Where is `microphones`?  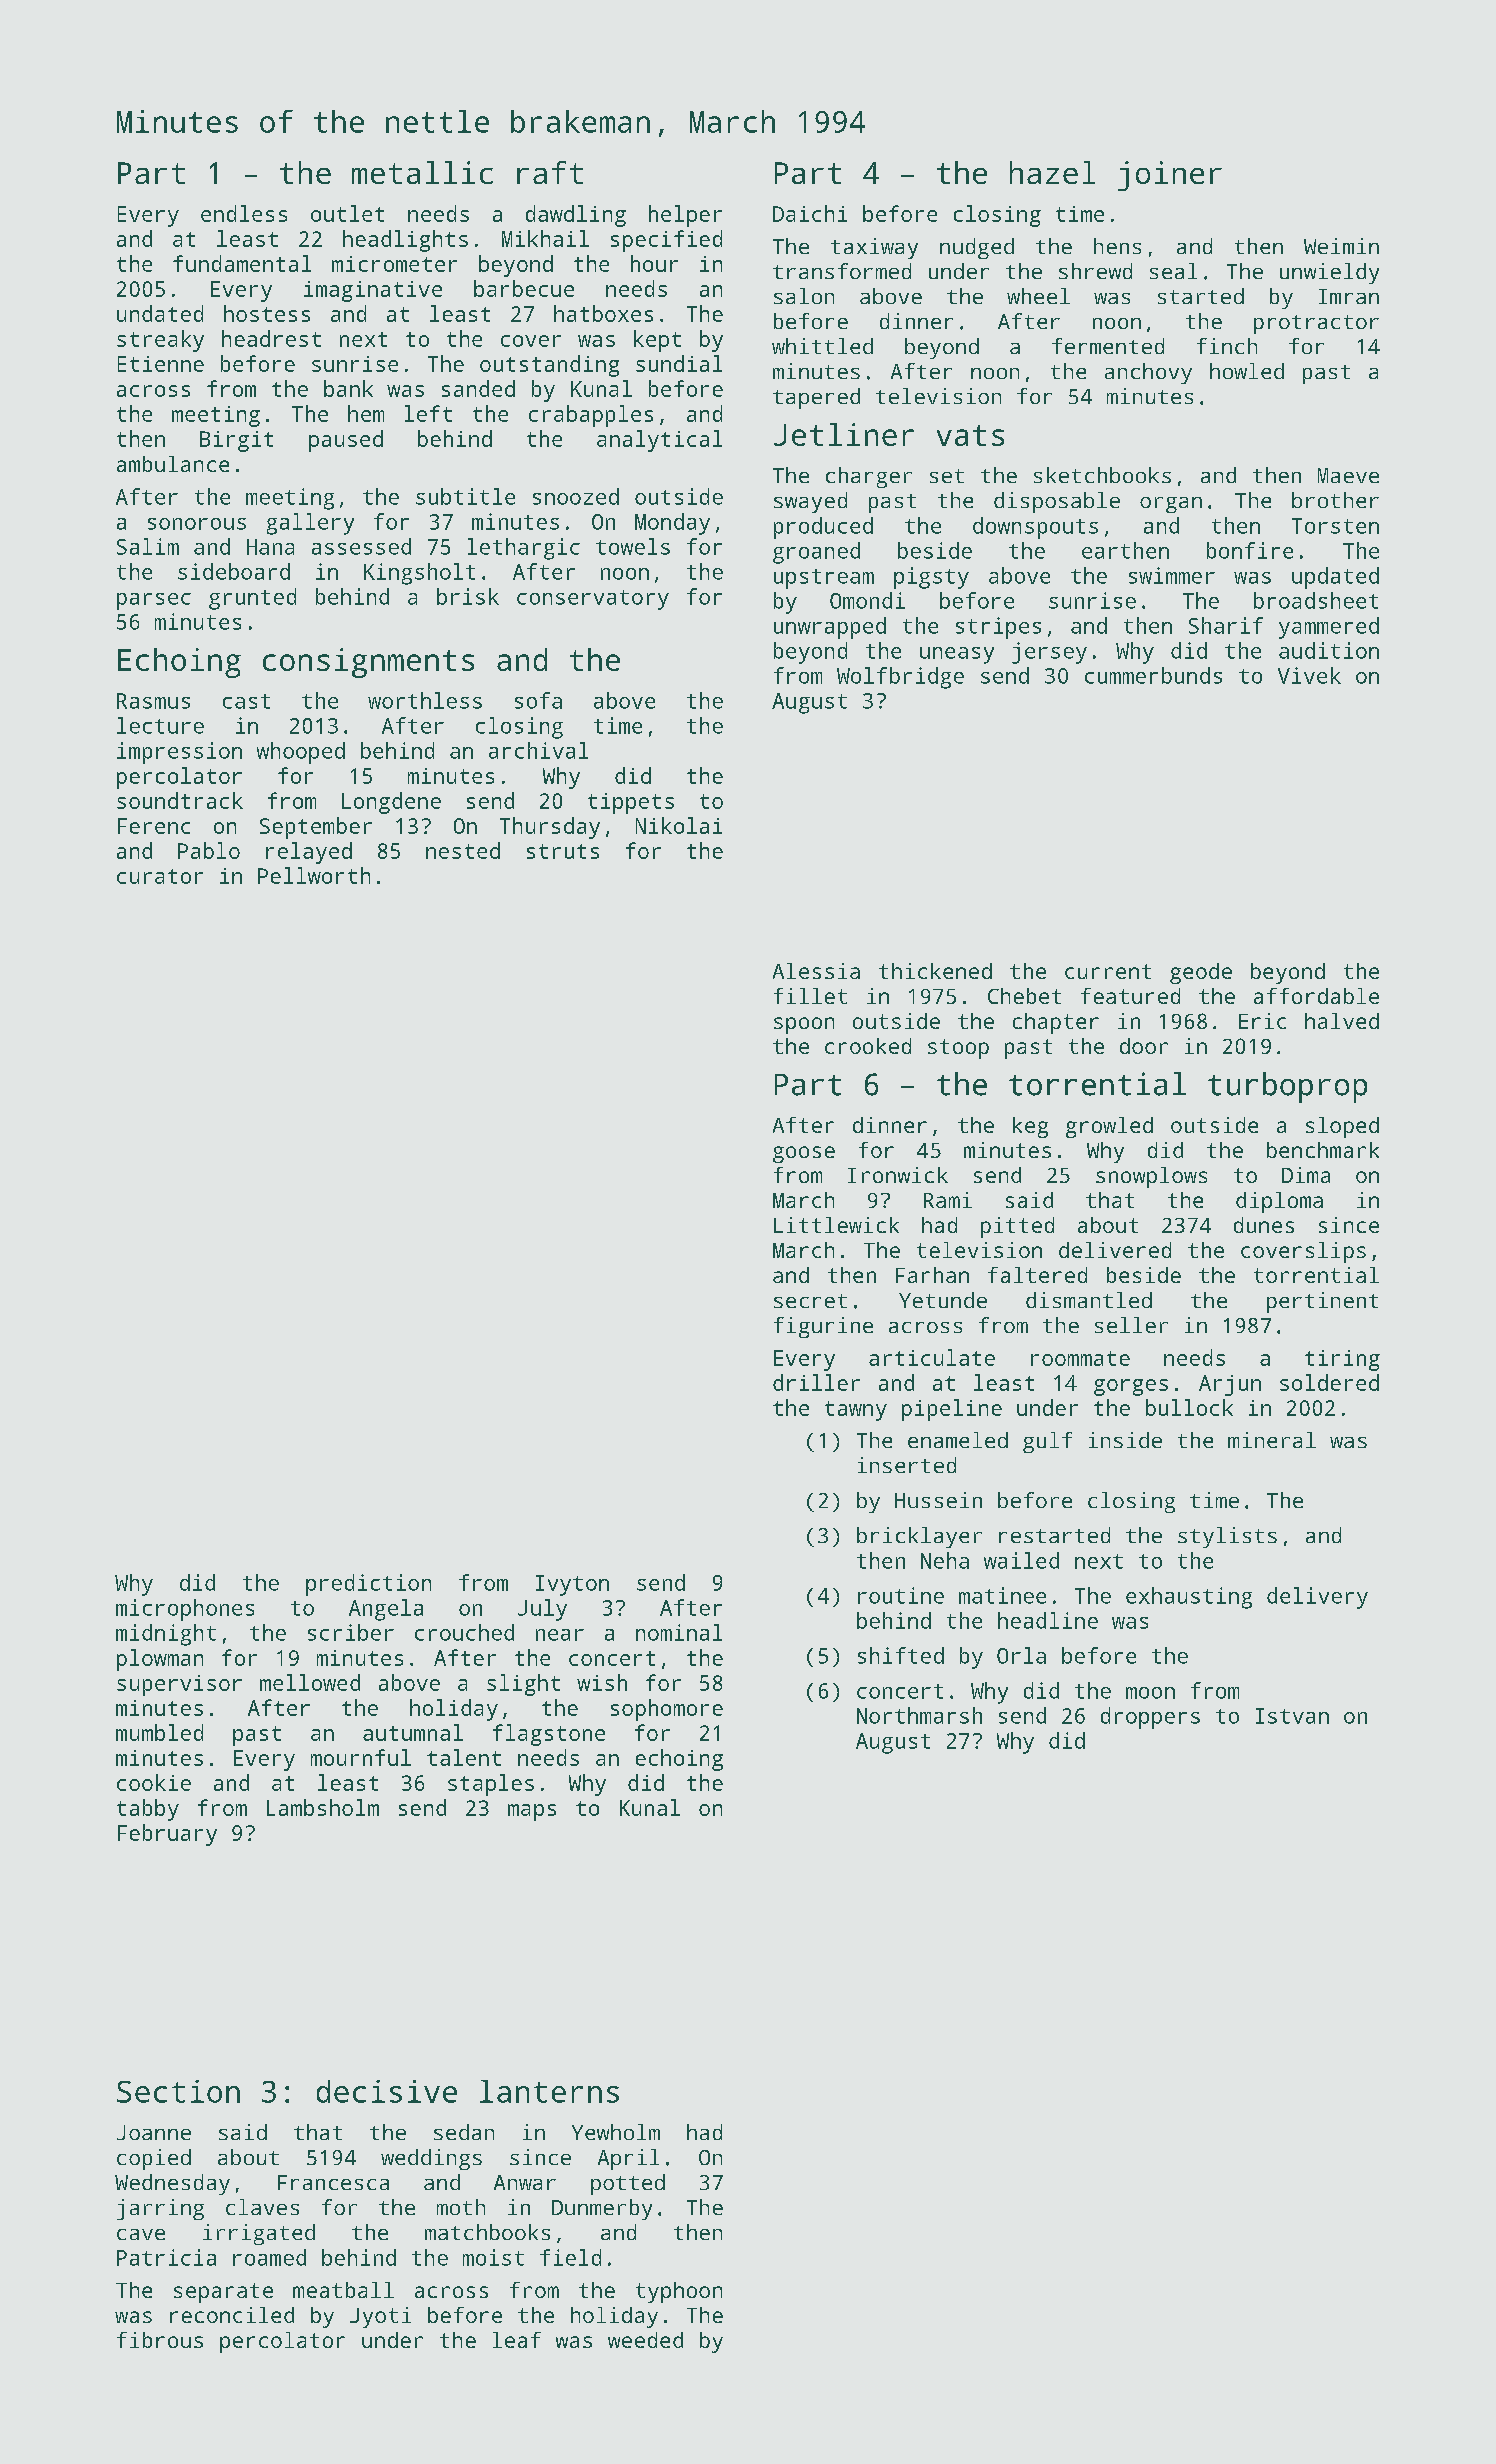 microphones is located at coordinates (185, 1610).
